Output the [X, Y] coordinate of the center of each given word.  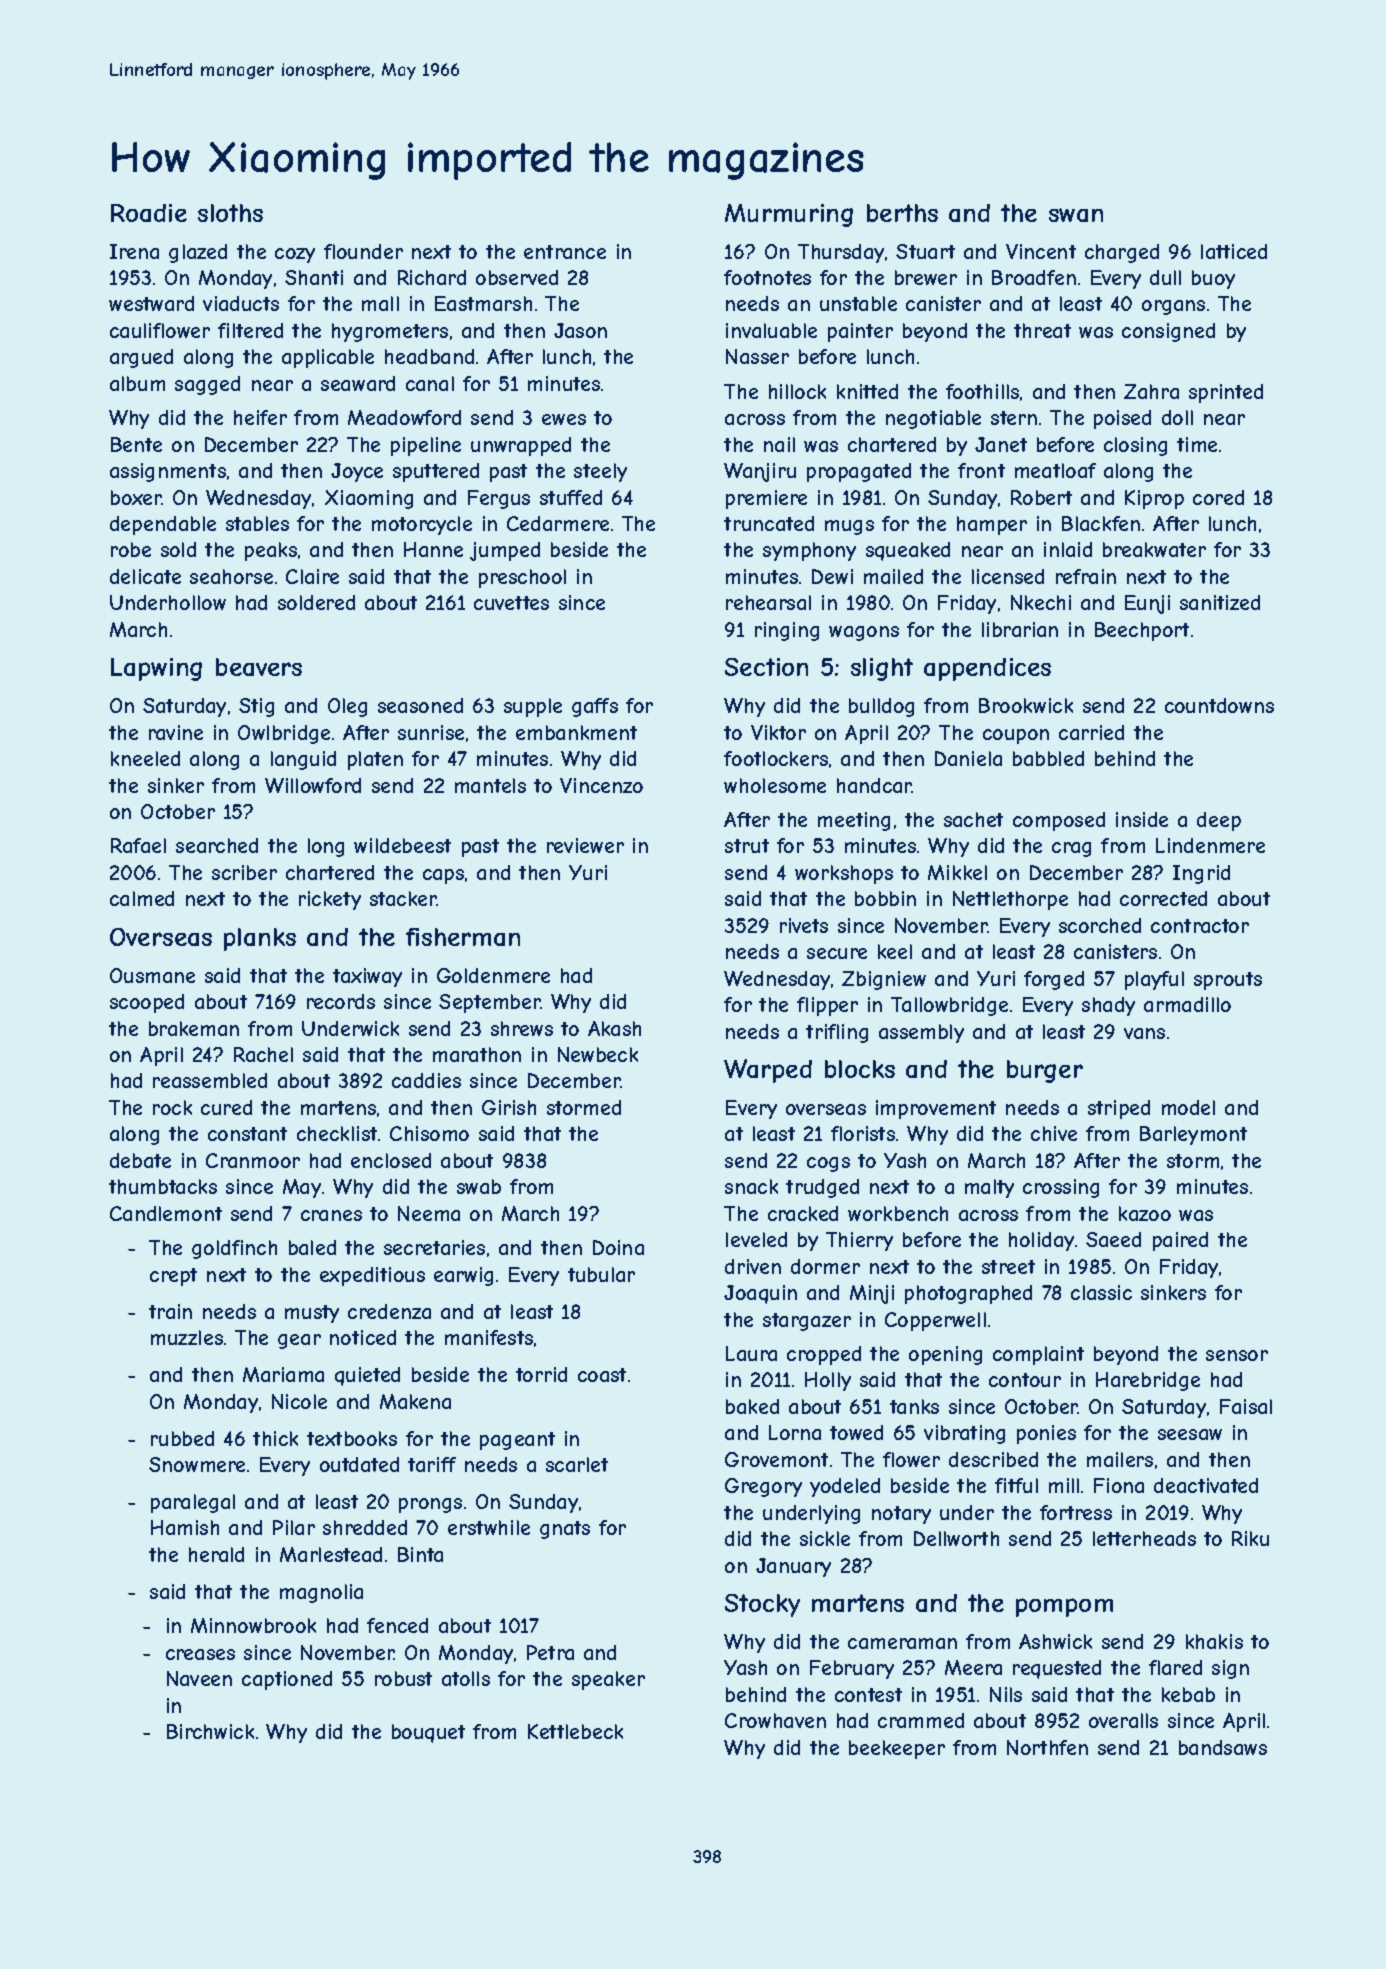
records [341, 1001]
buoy [1213, 279]
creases [200, 1654]
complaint [1038, 1355]
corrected [1163, 898]
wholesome [775, 785]
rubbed [182, 1438]
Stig [256, 707]
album [137, 383]
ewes [564, 419]
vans [1144, 1033]
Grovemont [776, 1459]
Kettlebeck [575, 1731]
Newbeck [598, 1054]
